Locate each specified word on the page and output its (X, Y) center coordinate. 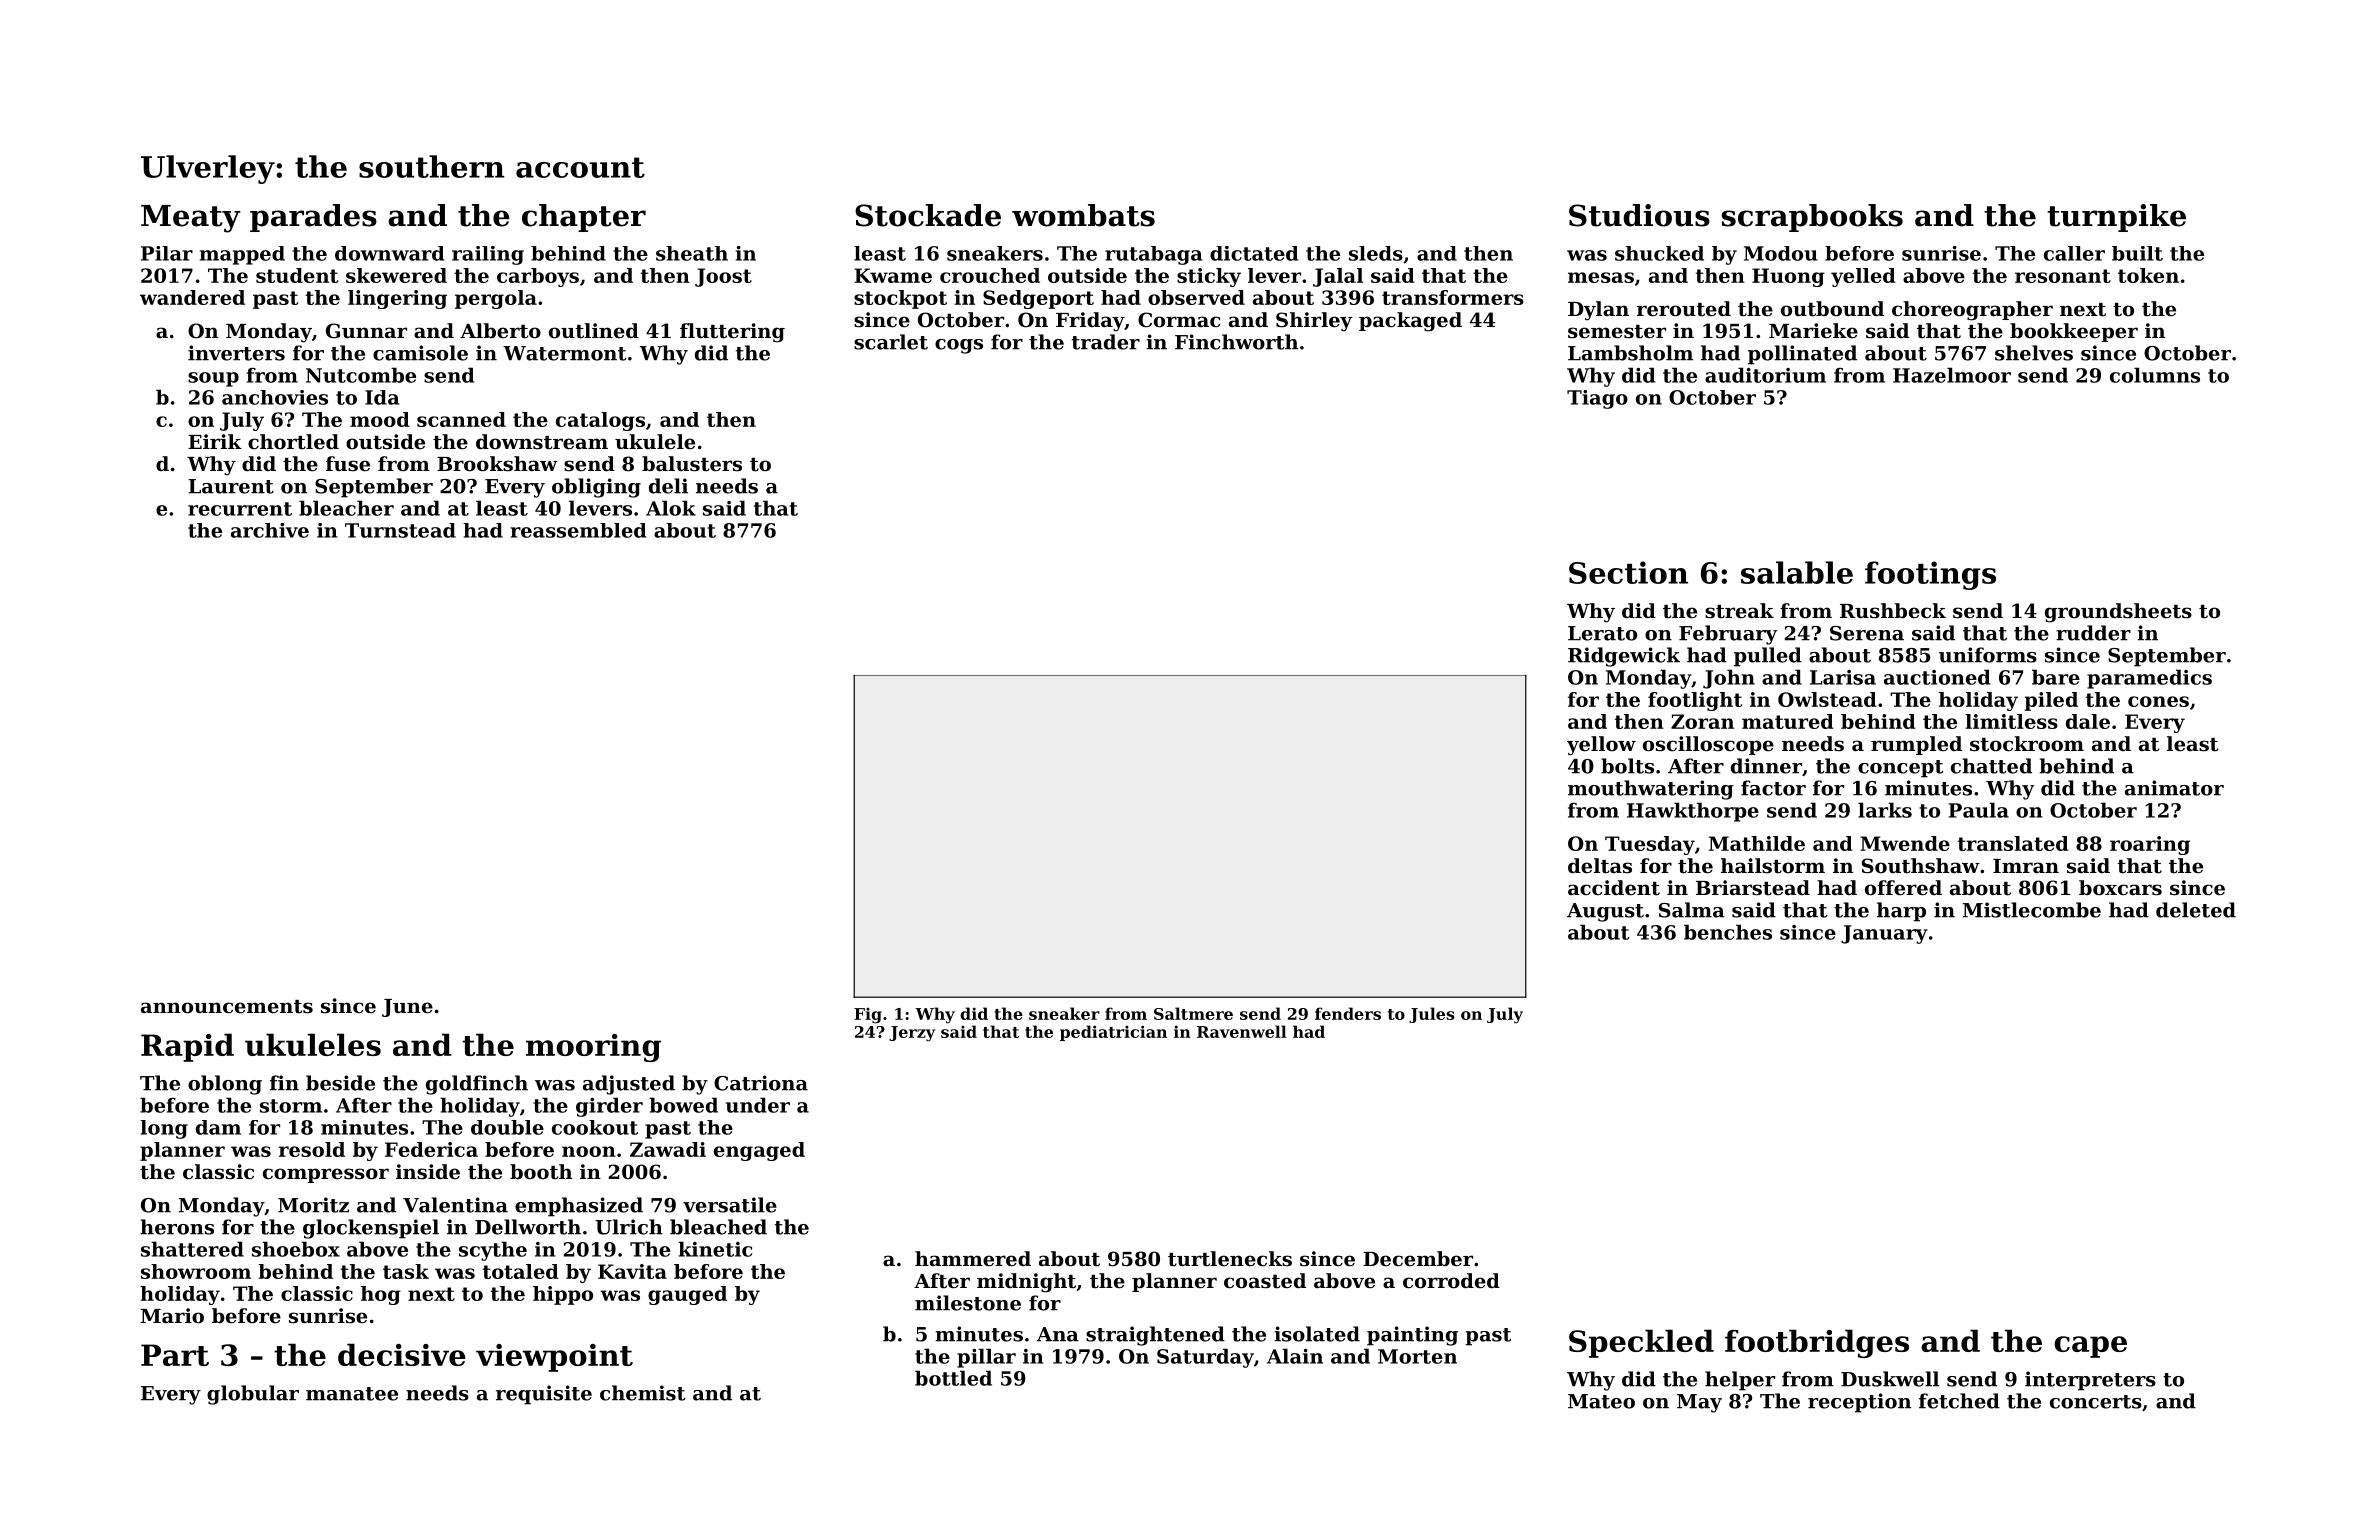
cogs (959, 346)
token (2148, 275)
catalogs (600, 421)
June (407, 1008)
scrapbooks (1812, 218)
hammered (973, 1259)
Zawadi (668, 1149)
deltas (1600, 866)
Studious (1639, 215)
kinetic (715, 1249)
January (1884, 934)
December (1418, 1259)
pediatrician (1113, 1033)
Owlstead (1827, 699)
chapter (584, 218)
